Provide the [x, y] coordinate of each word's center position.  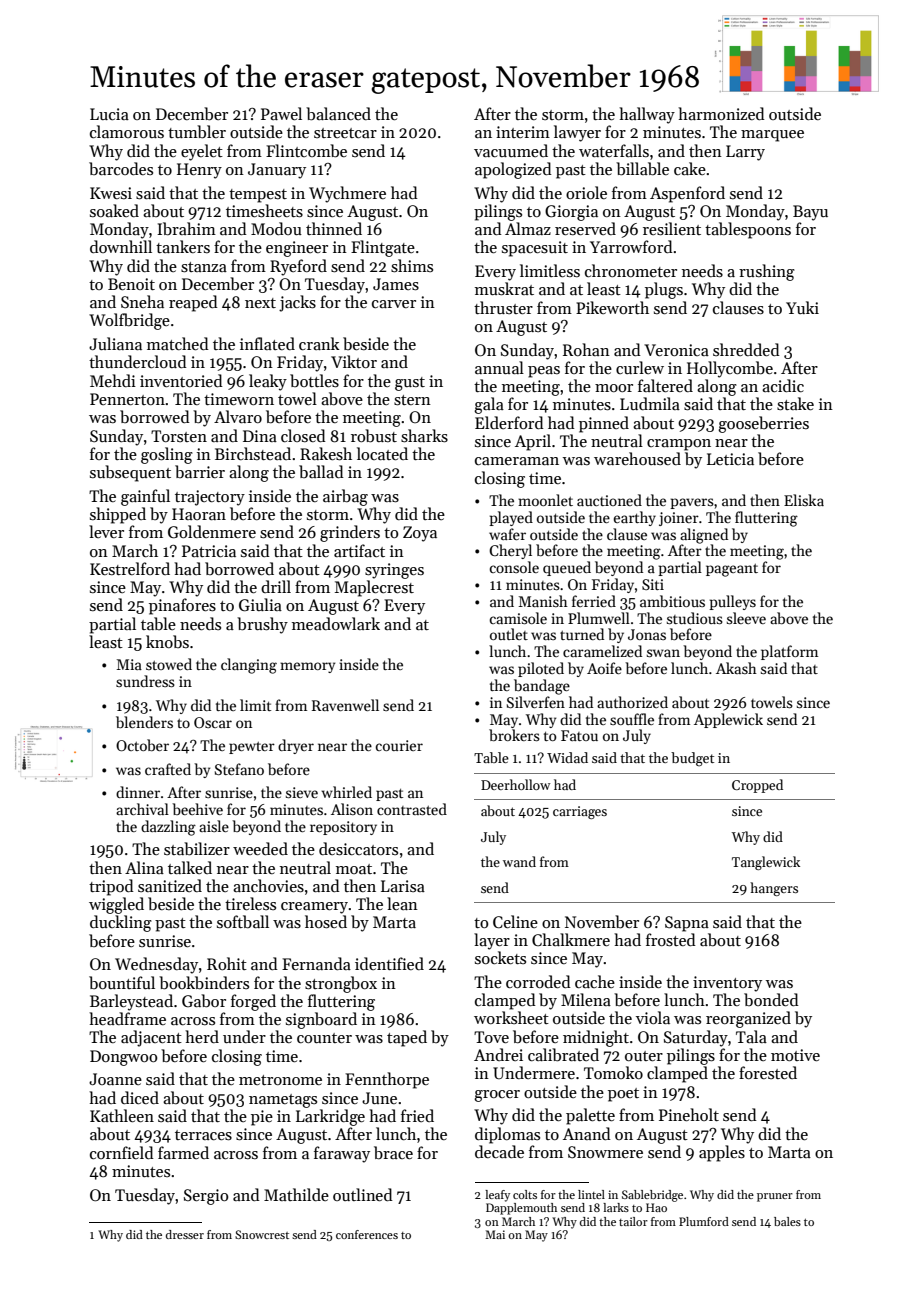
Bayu [810, 213]
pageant [732, 570]
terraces [203, 1135]
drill [276, 586]
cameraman [517, 461]
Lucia [109, 114]
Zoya [420, 534]
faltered [665, 385]
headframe [127, 1018]
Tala [751, 1036]
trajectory [210, 498]
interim [523, 132]
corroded [538, 981]
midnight [596, 1038]
